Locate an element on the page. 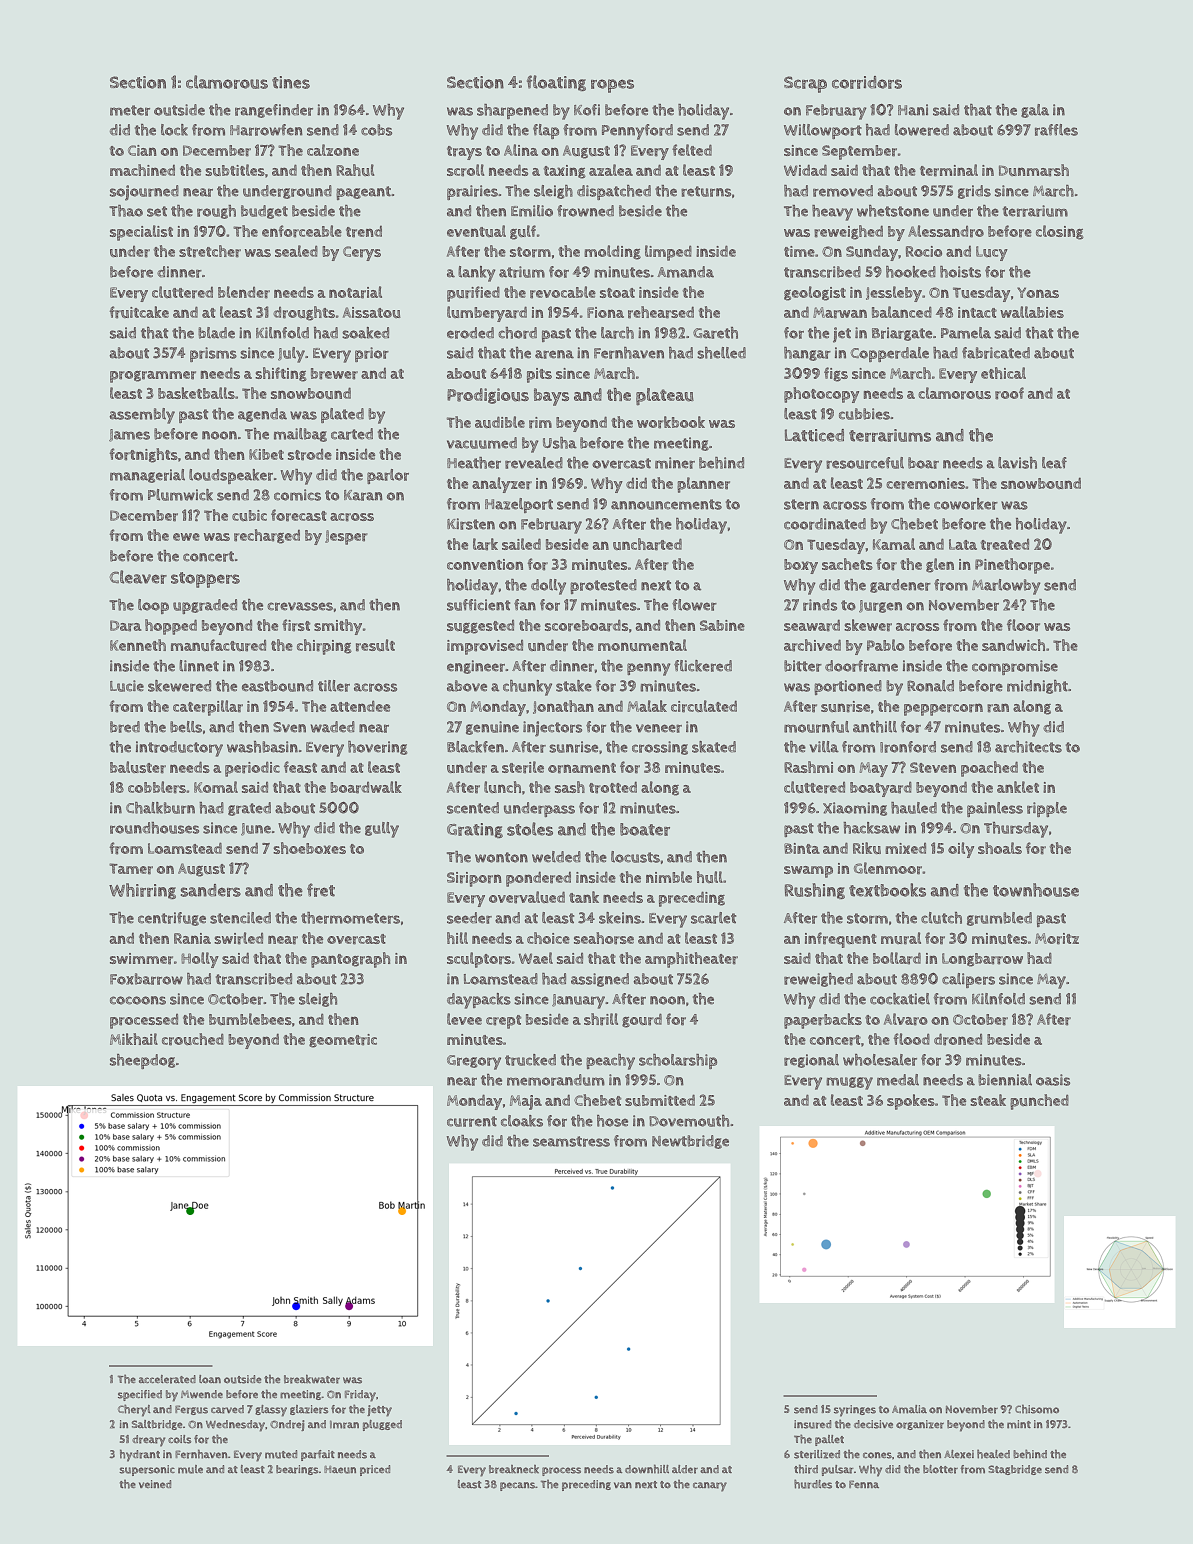 The image size is (1193, 1544). loan is located at coordinates (210, 1379).
